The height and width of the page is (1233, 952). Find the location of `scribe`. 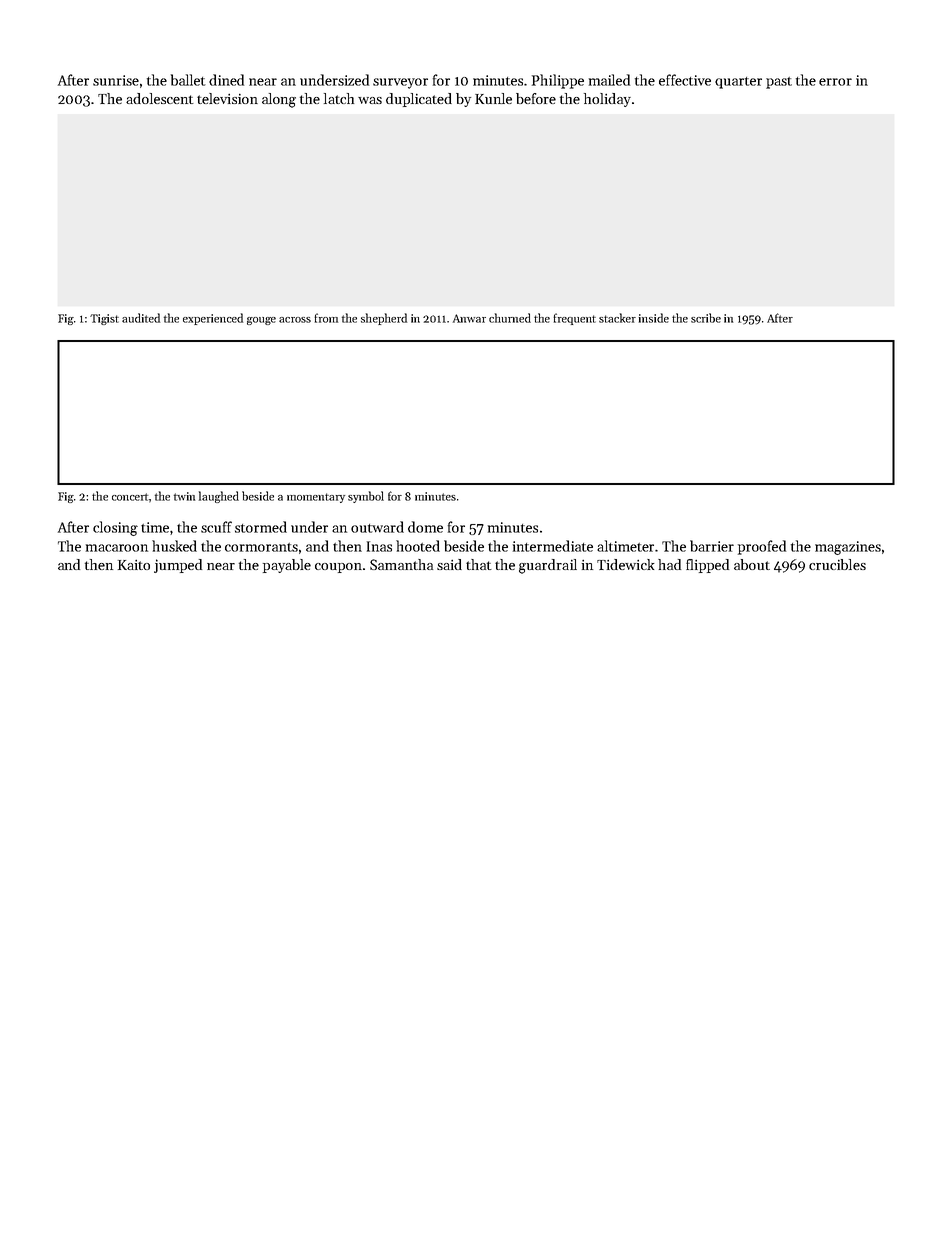

scribe is located at coordinates (706, 318).
